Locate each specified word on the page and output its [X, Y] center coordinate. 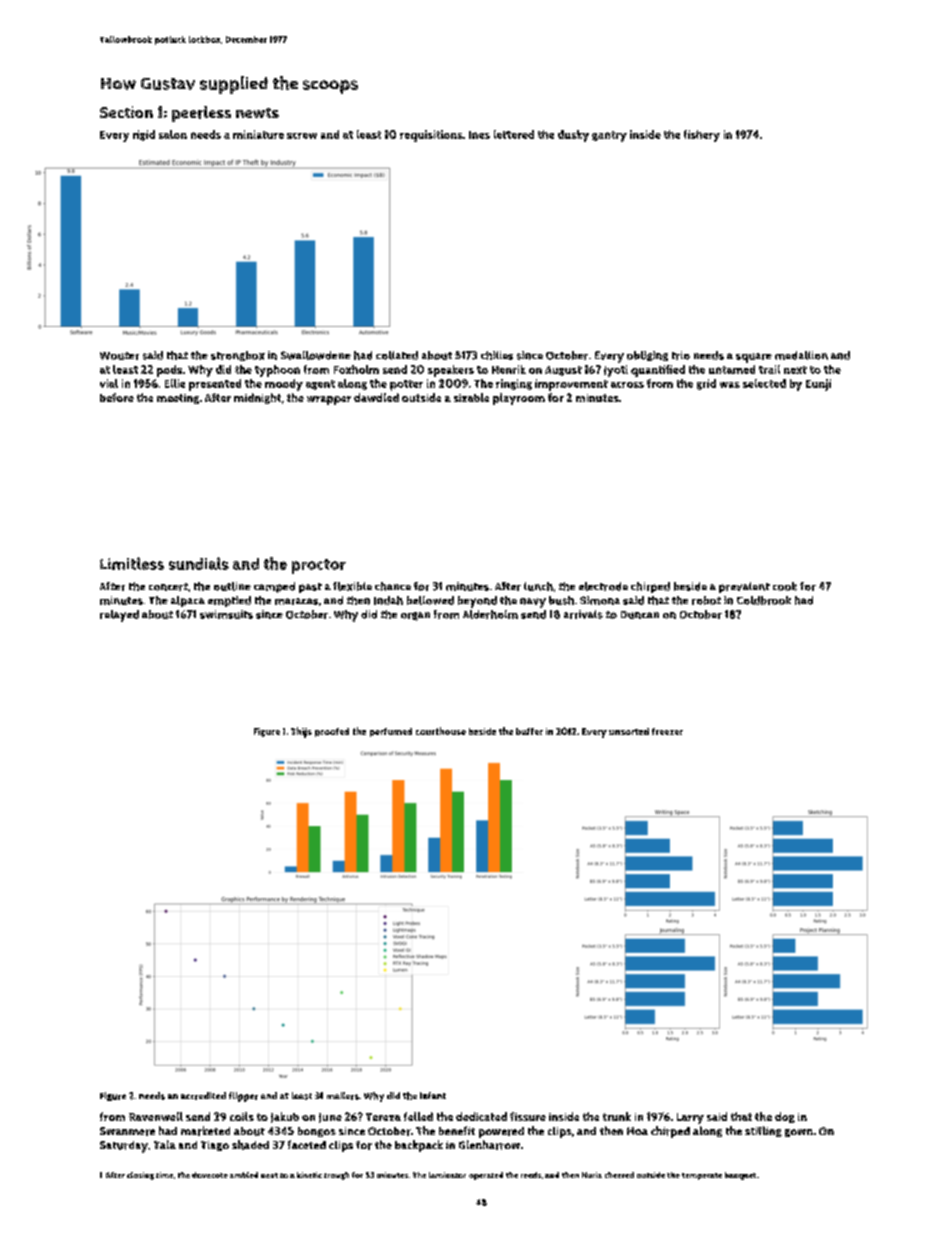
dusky [573, 136]
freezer [667, 731]
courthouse [441, 731]
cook [785, 586]
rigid [144, 135]
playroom [519, 399]
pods [169, 371]
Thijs [301, 732]
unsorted [629, 731]
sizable [471, 397]
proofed [332, 732]
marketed [205, 1131]
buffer [529, 731]
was [730, 385]
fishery [702, 136]
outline [232, 586]
